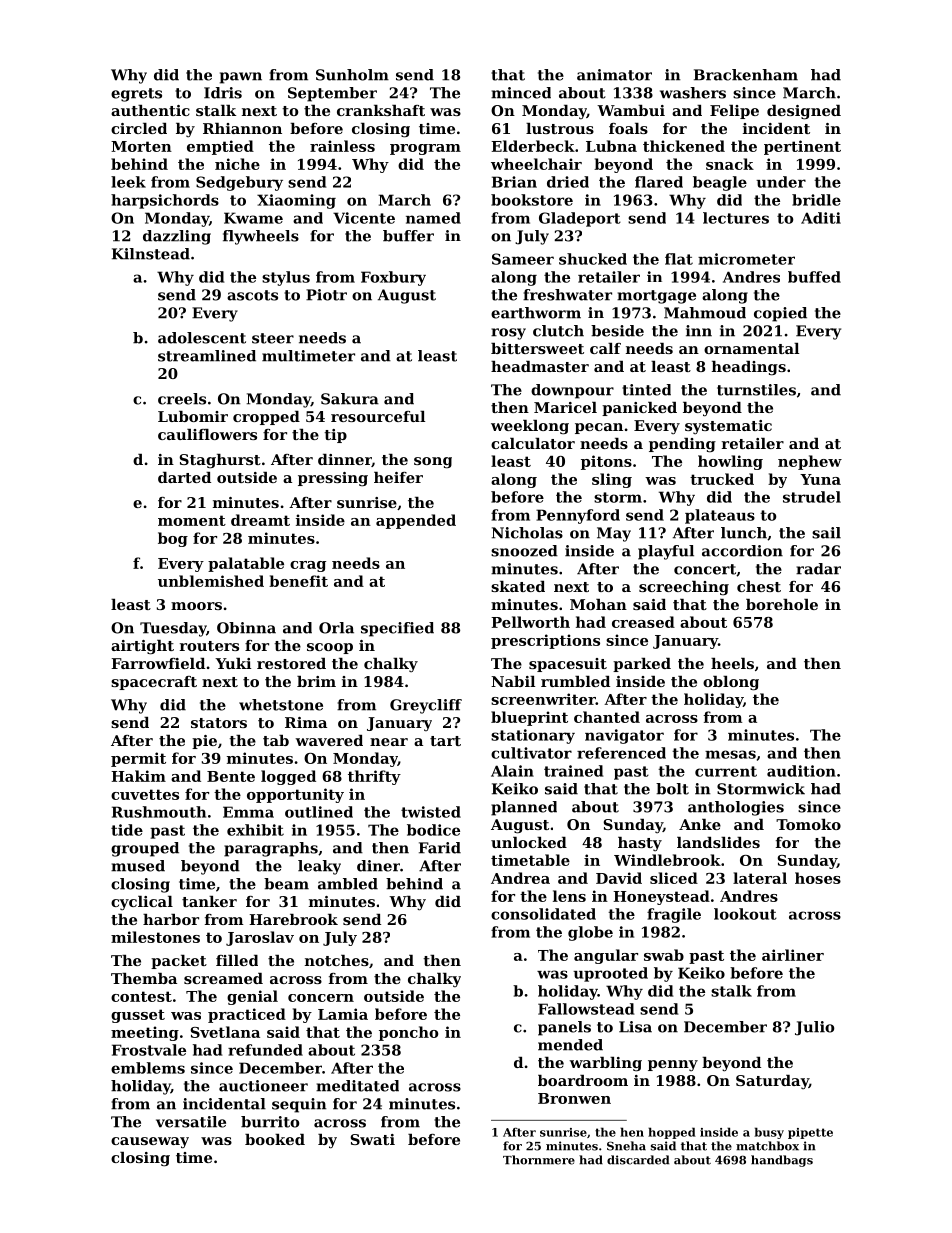 The image size is (952, 1233). I want to click on Swati, so click(372, 1139).
